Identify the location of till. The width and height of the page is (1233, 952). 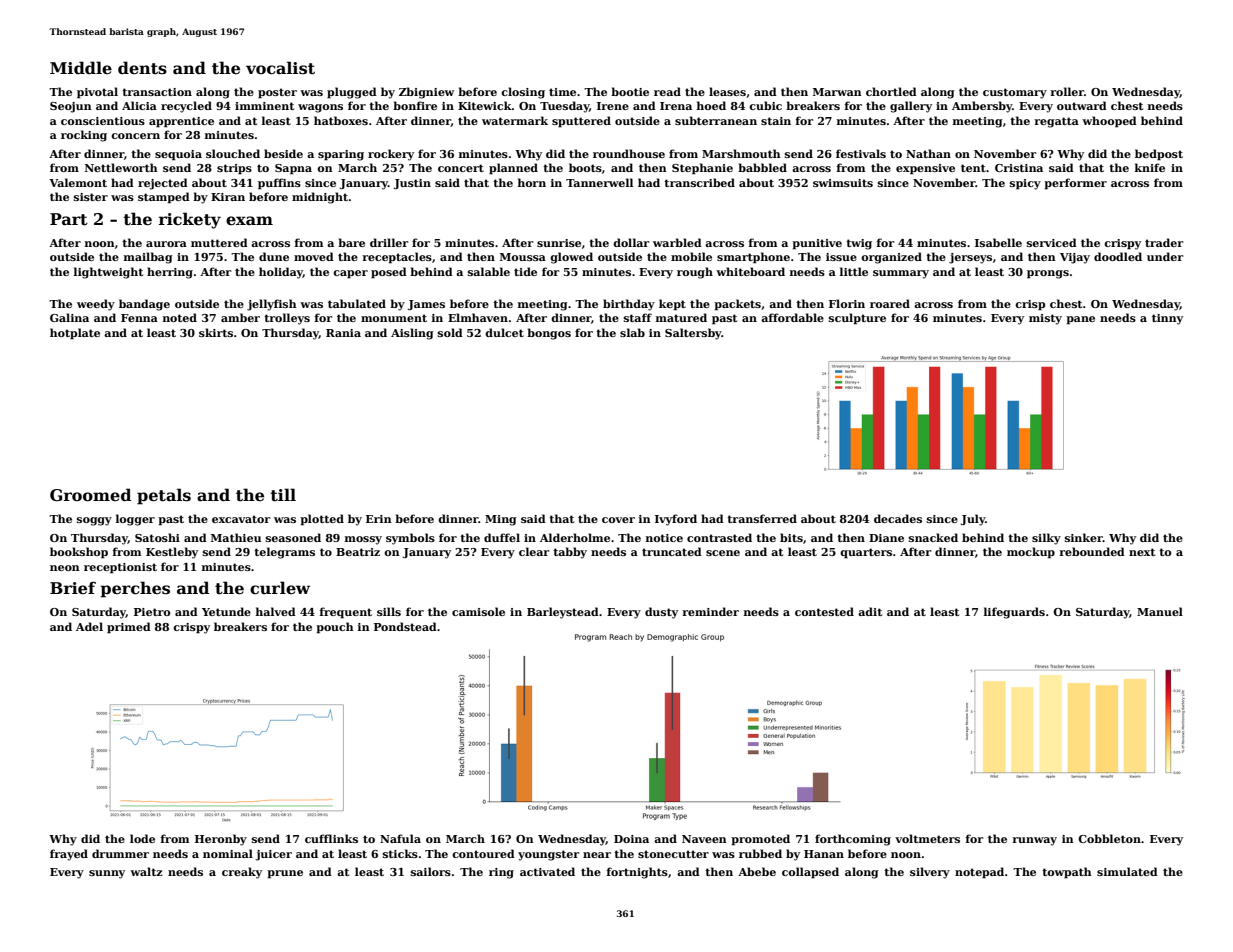
(283, 495).
